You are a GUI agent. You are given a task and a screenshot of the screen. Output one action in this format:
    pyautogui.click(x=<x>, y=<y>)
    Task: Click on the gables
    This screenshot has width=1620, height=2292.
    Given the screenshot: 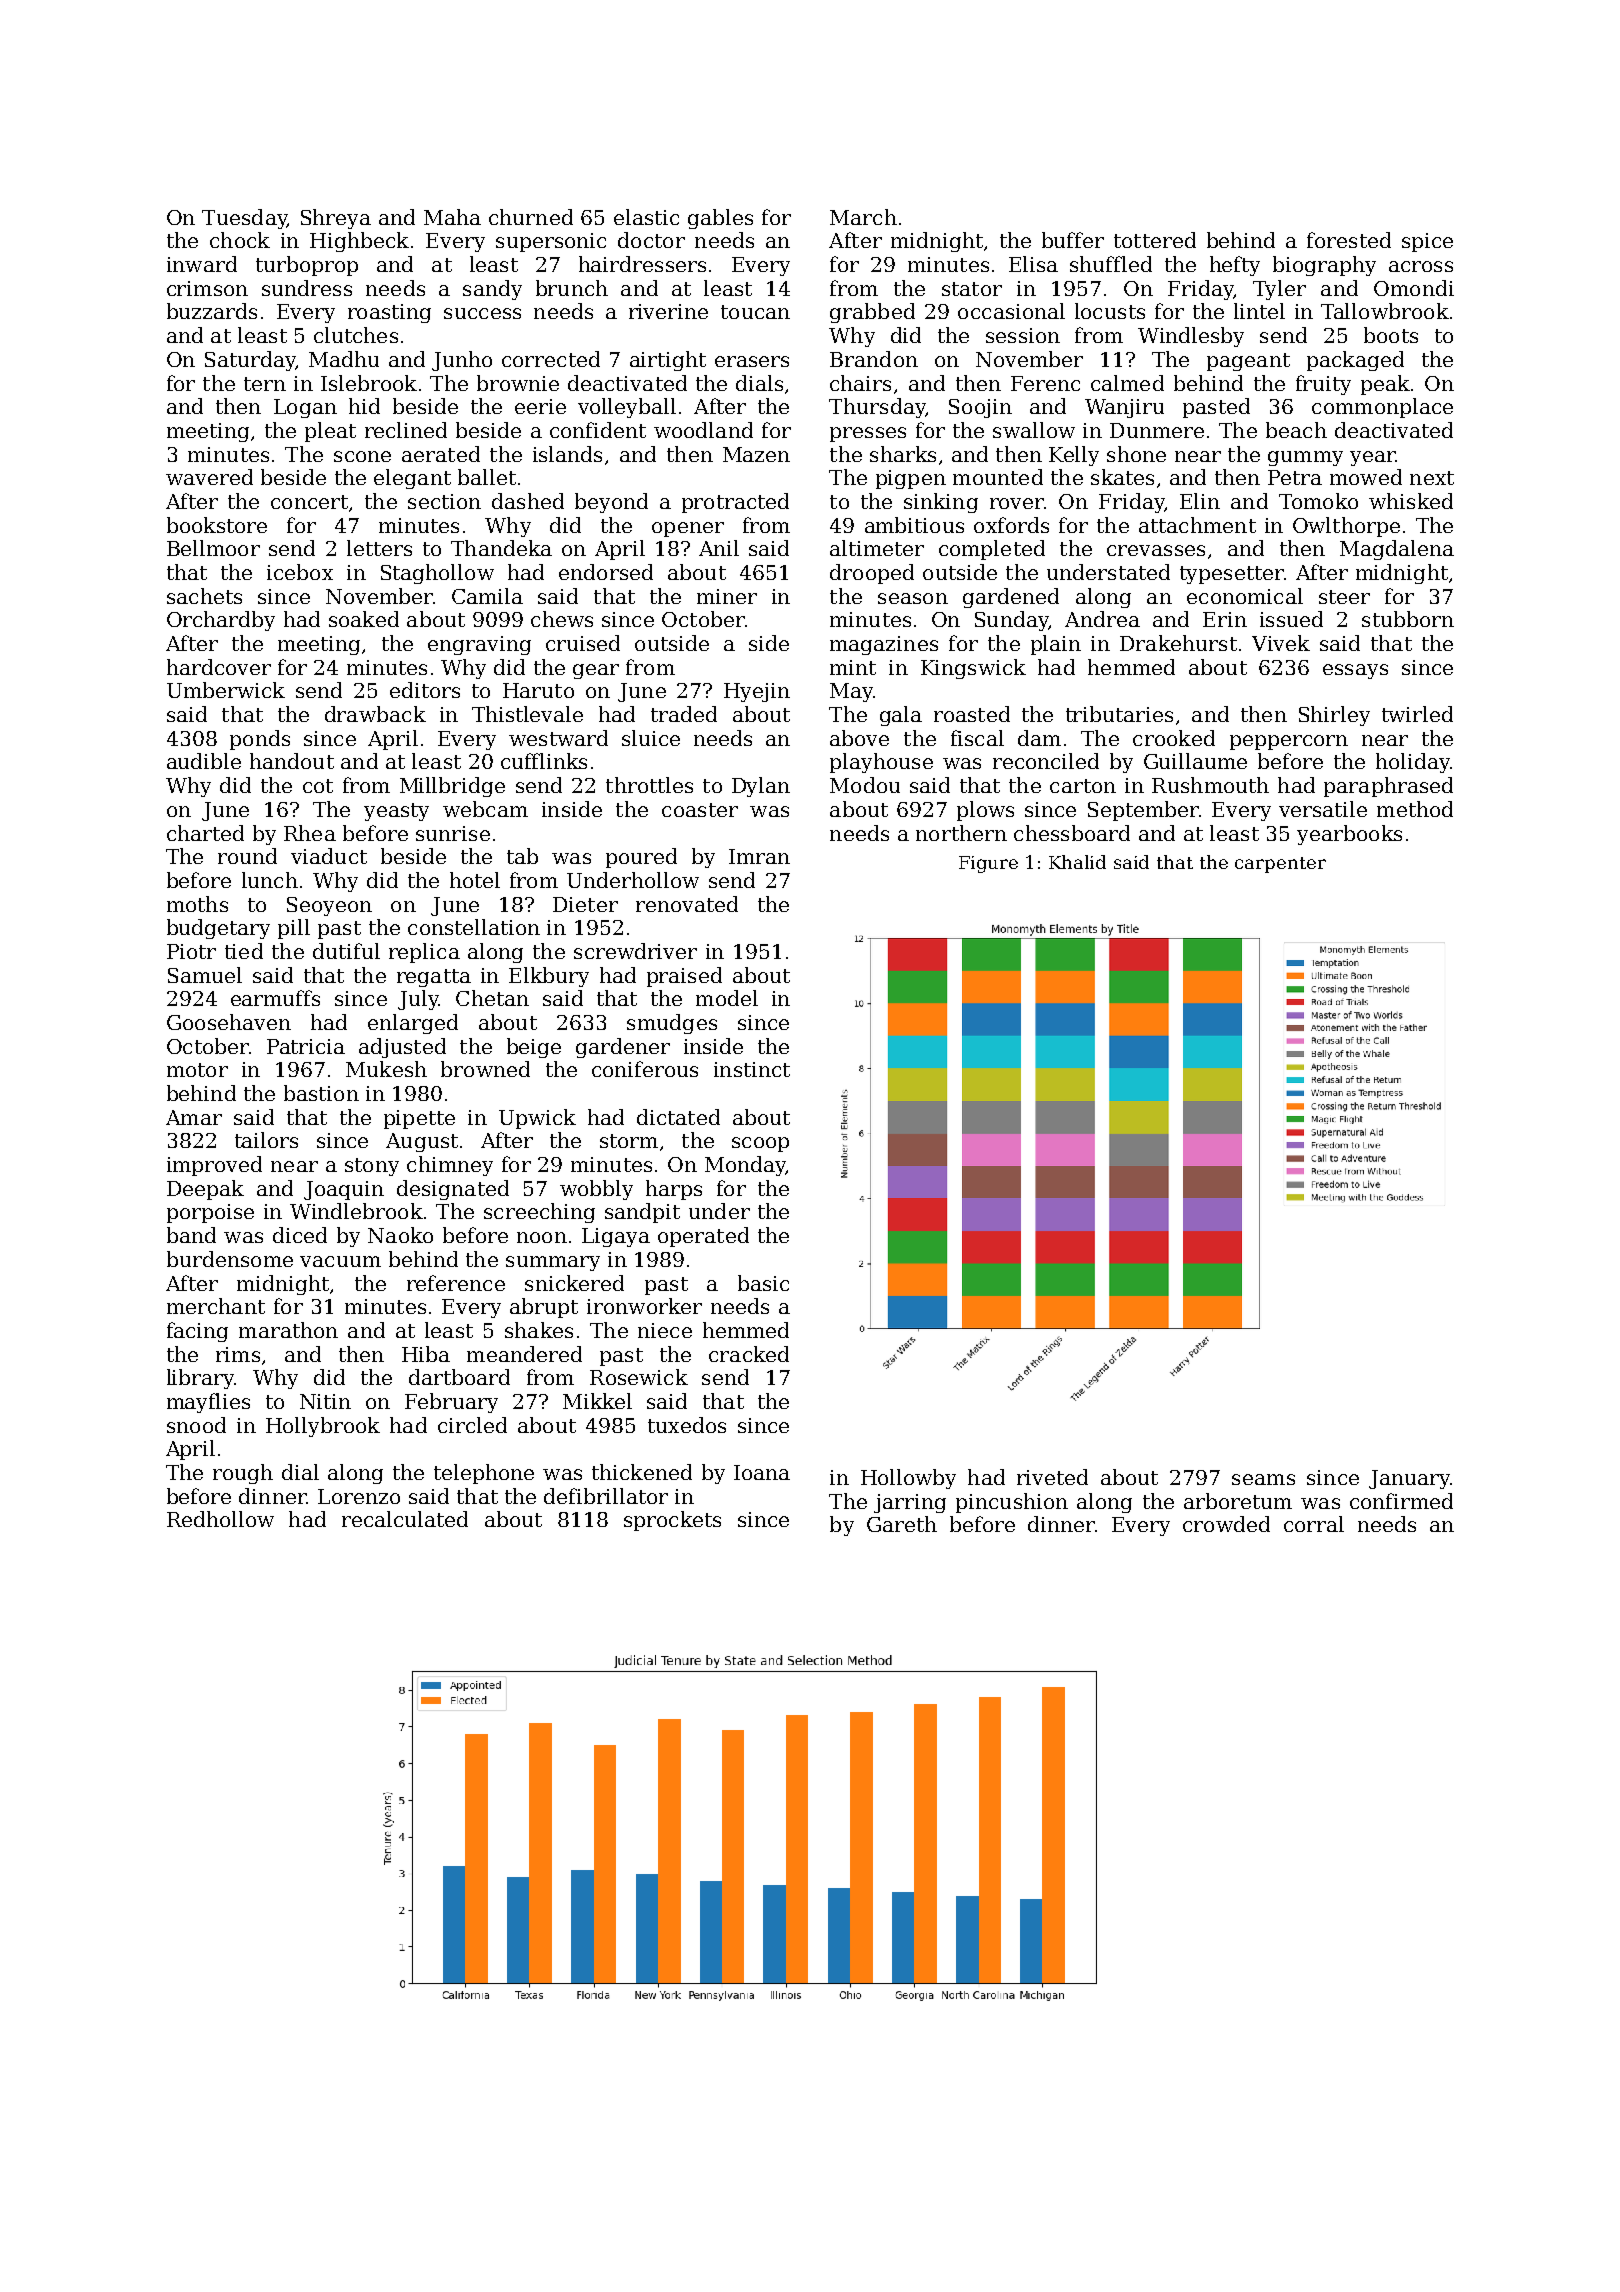 What is the action you would take?
    pyautogui.click(x=720, y=219)
